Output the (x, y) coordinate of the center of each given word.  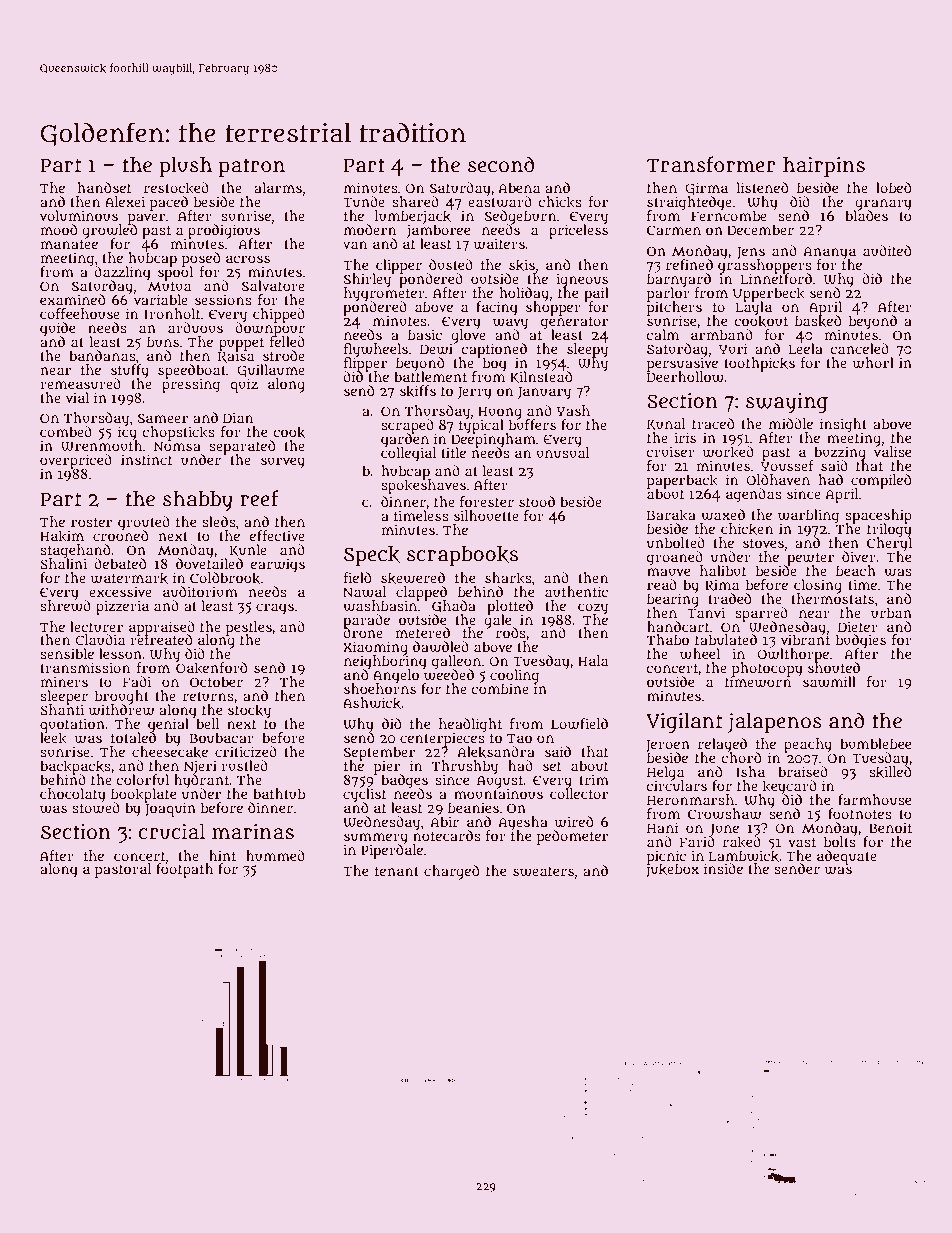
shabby (198, 501)
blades (866, 215)
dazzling (122, 273)
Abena (519, 187)
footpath (184, 871)
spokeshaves (423, 486)
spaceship (878, 516)
